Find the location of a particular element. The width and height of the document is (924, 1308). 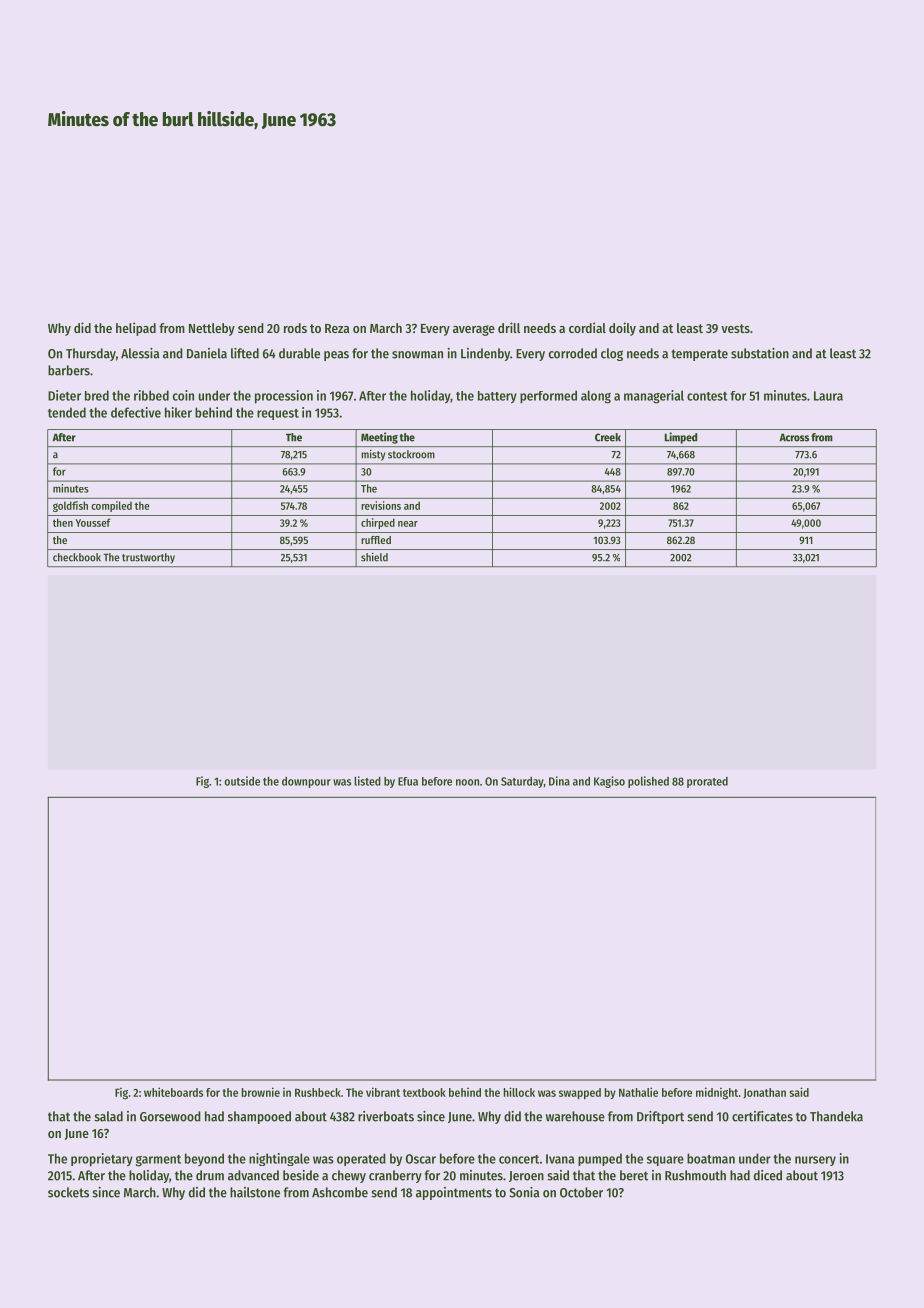

substation is located at coordinates (760, 353).
